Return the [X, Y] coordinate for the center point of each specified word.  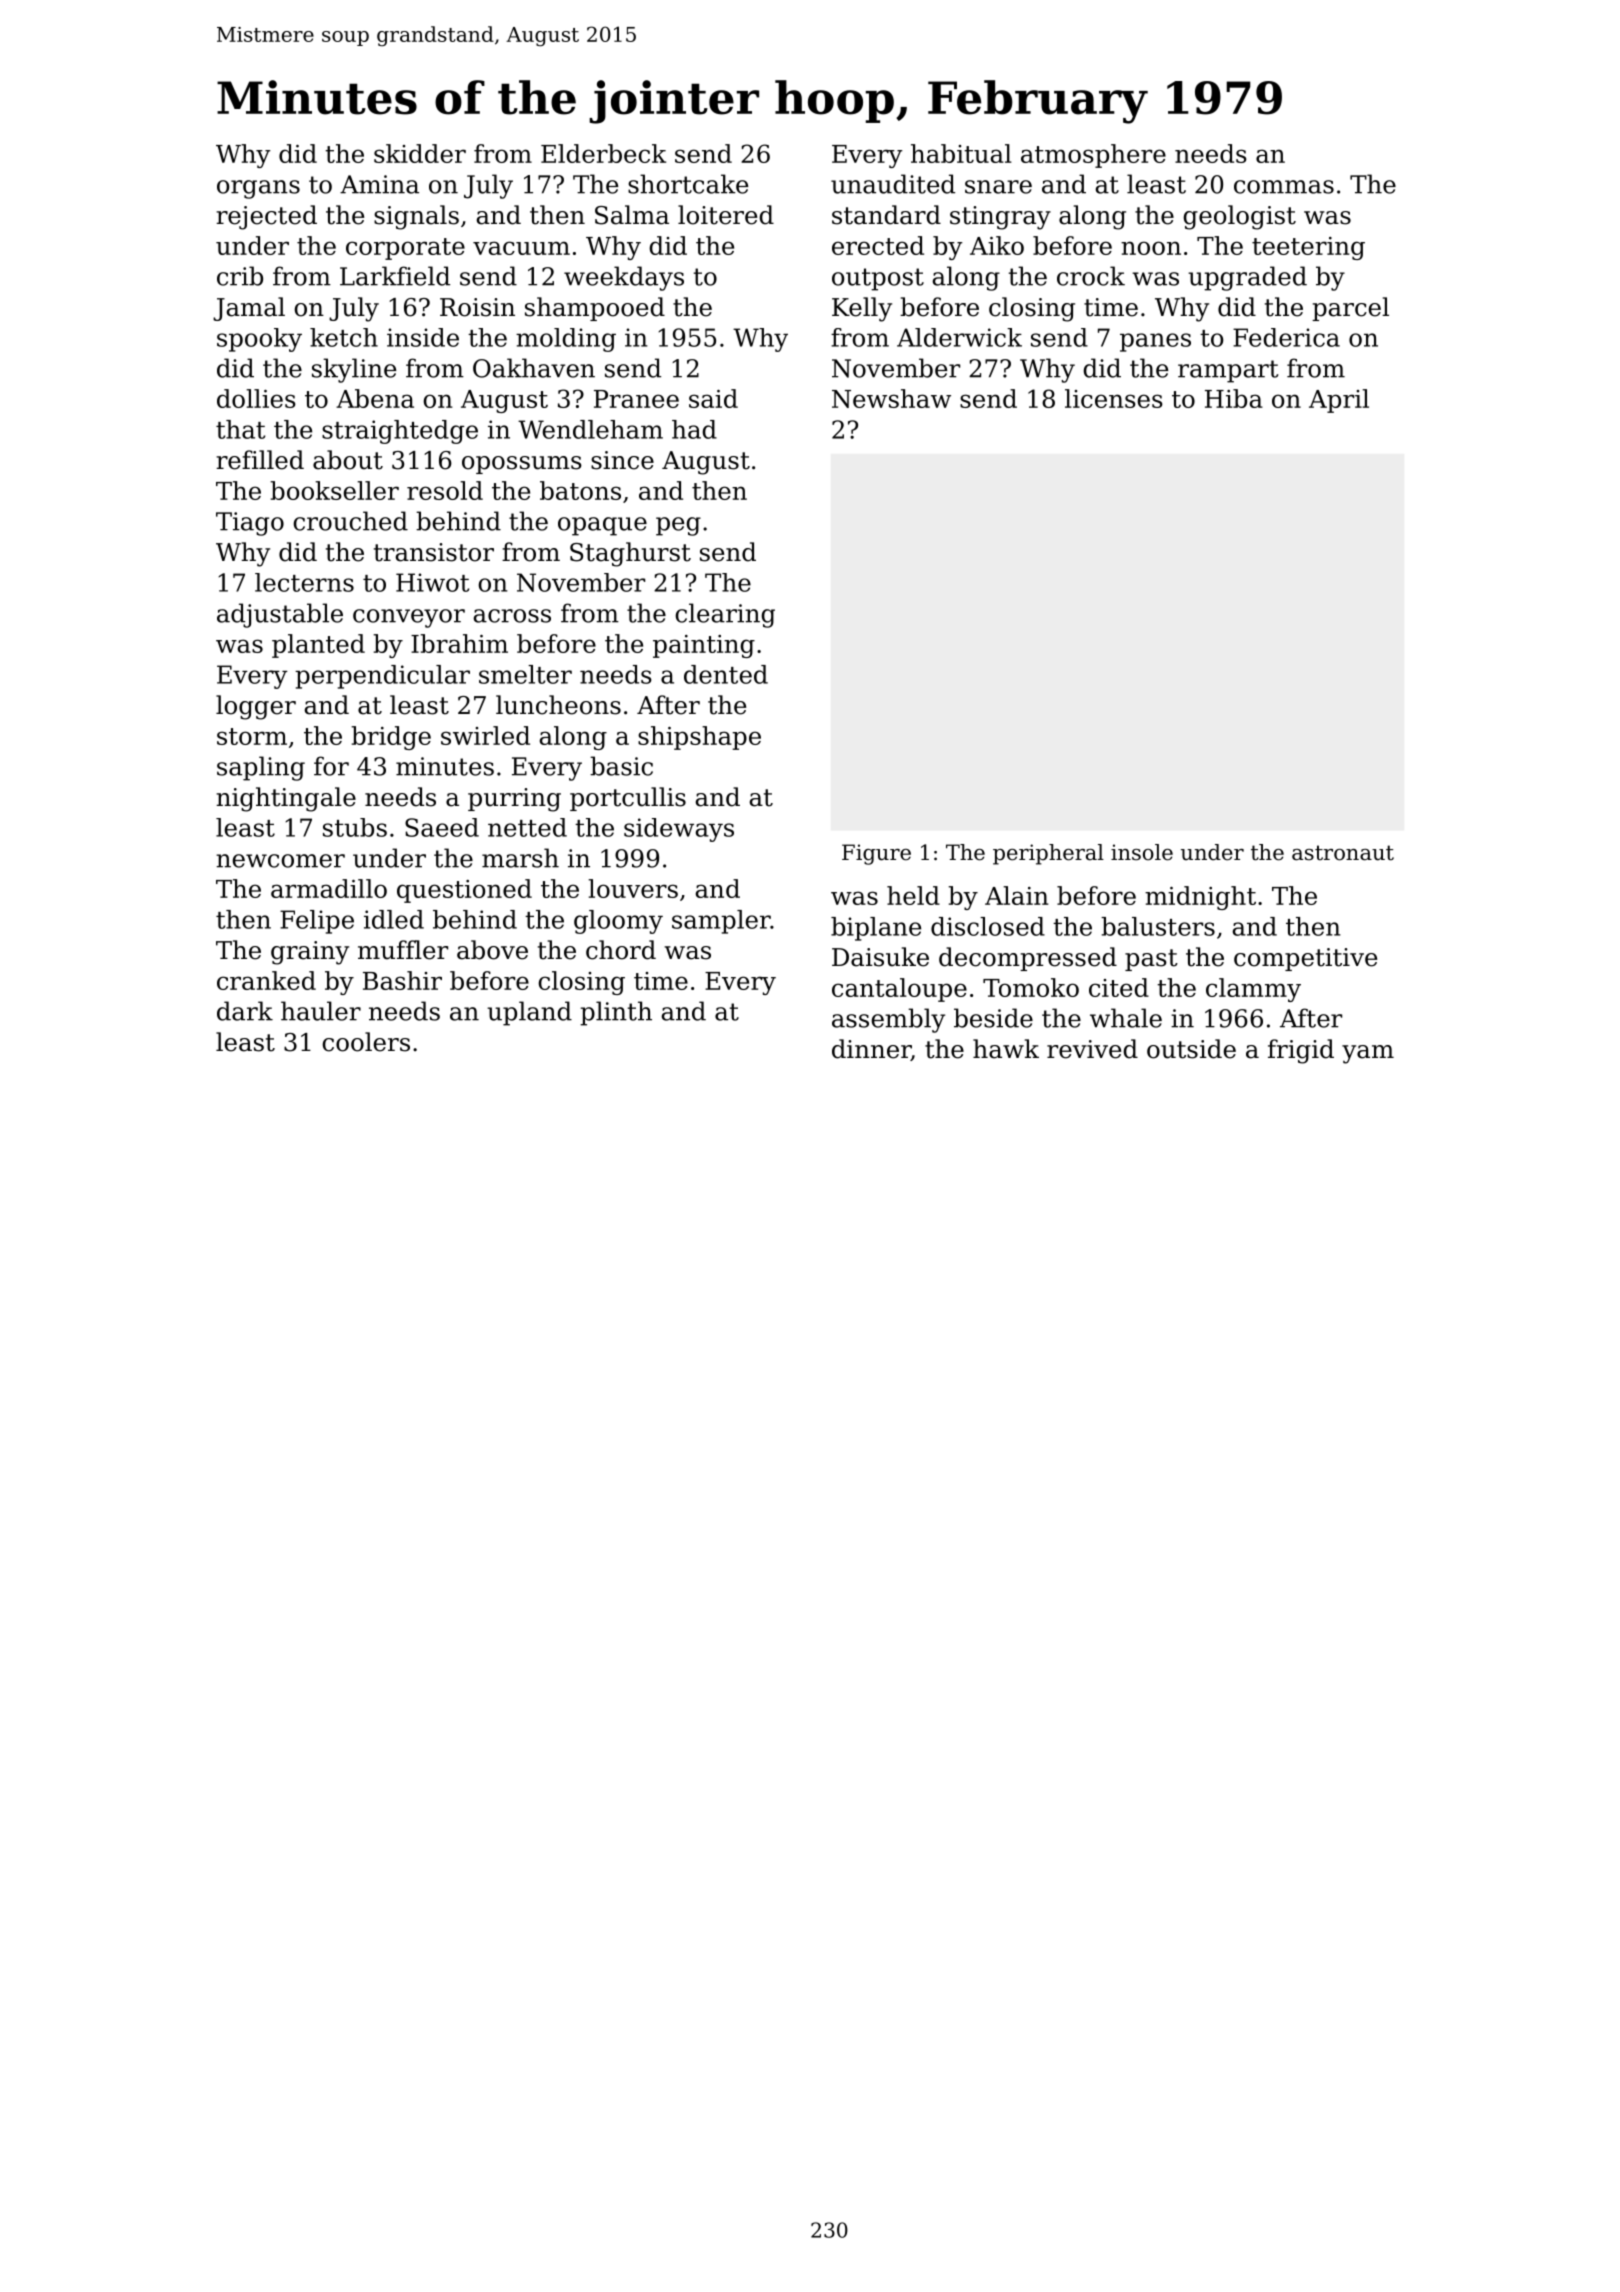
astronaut [1343, 853]
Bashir [402, 980]
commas [1284, 187]
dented [726, 674]
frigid [1301, 1051]
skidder [420, 153]
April [1339, 401]
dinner [871, 1050]
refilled [260, 460]
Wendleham [590, 429]
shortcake [688, 184]
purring [514, 800]
